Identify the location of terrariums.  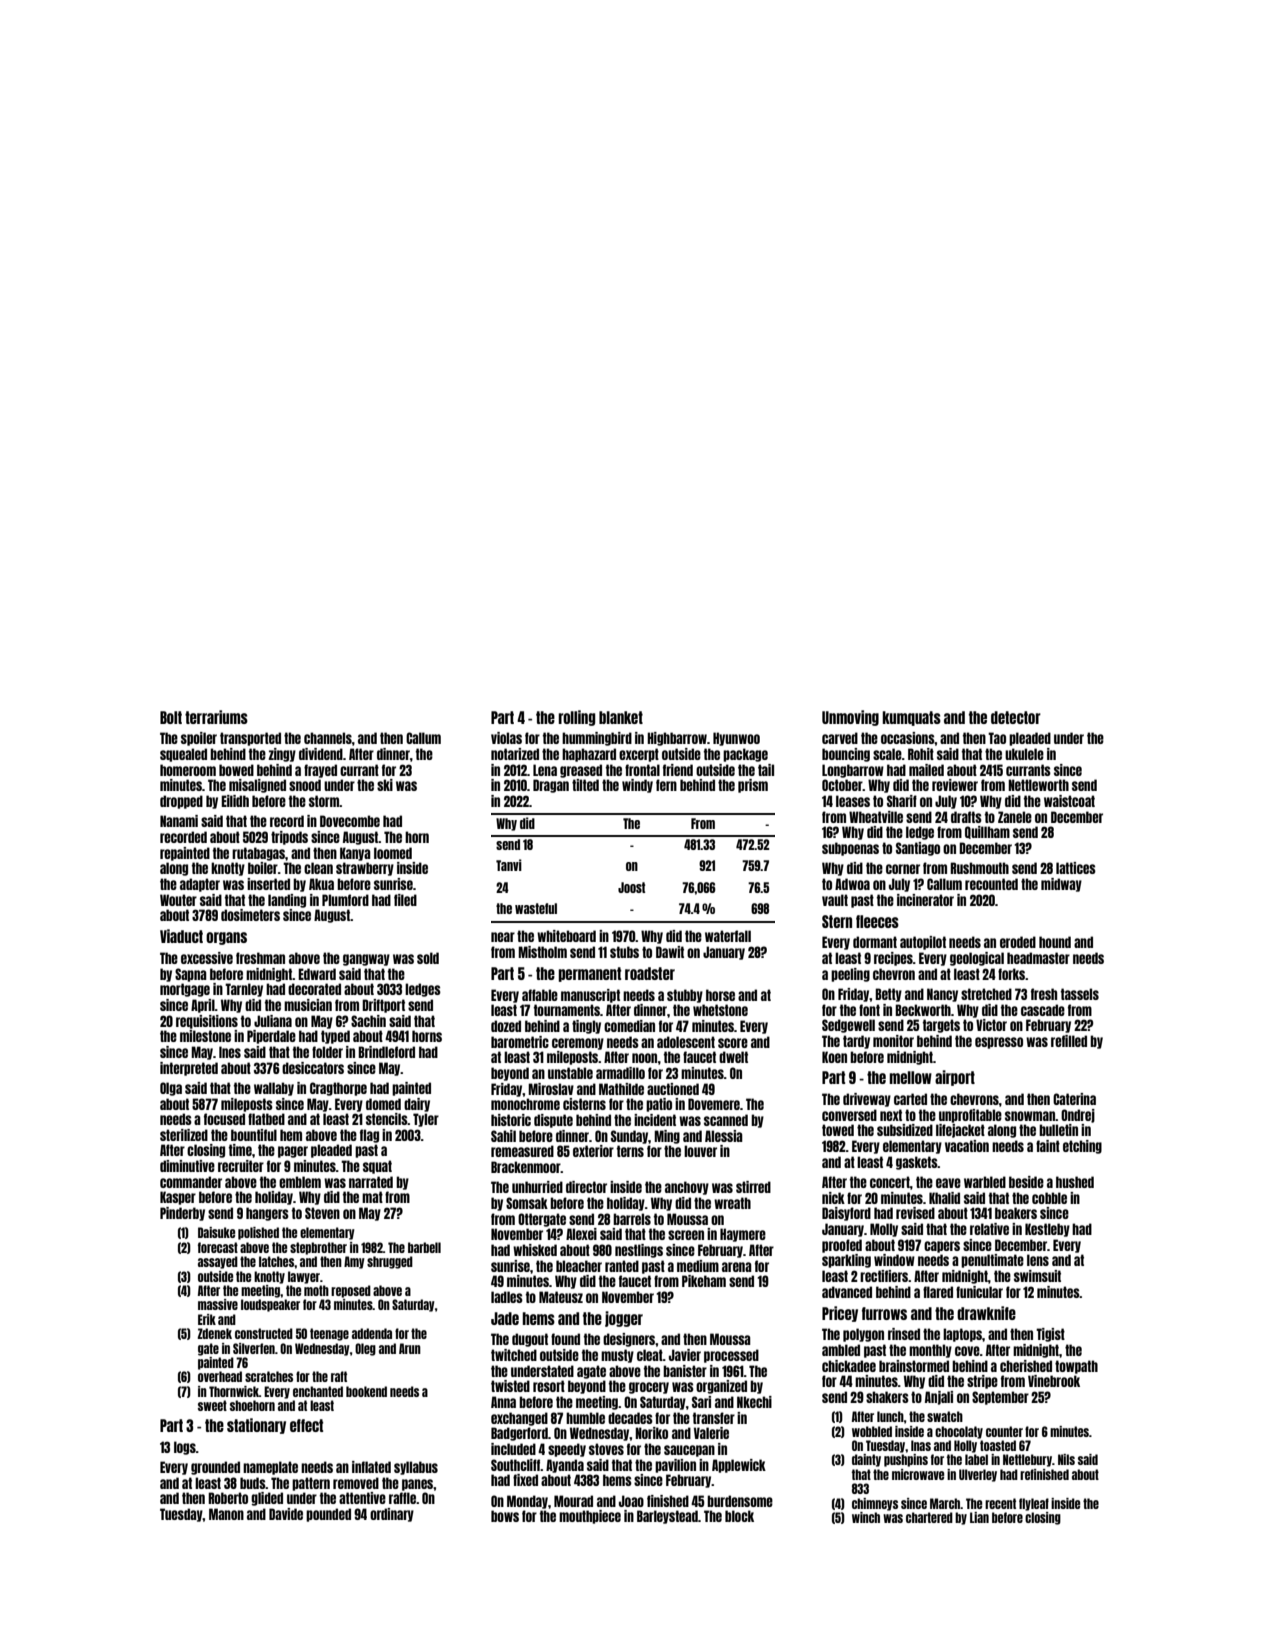
(216, 717).
